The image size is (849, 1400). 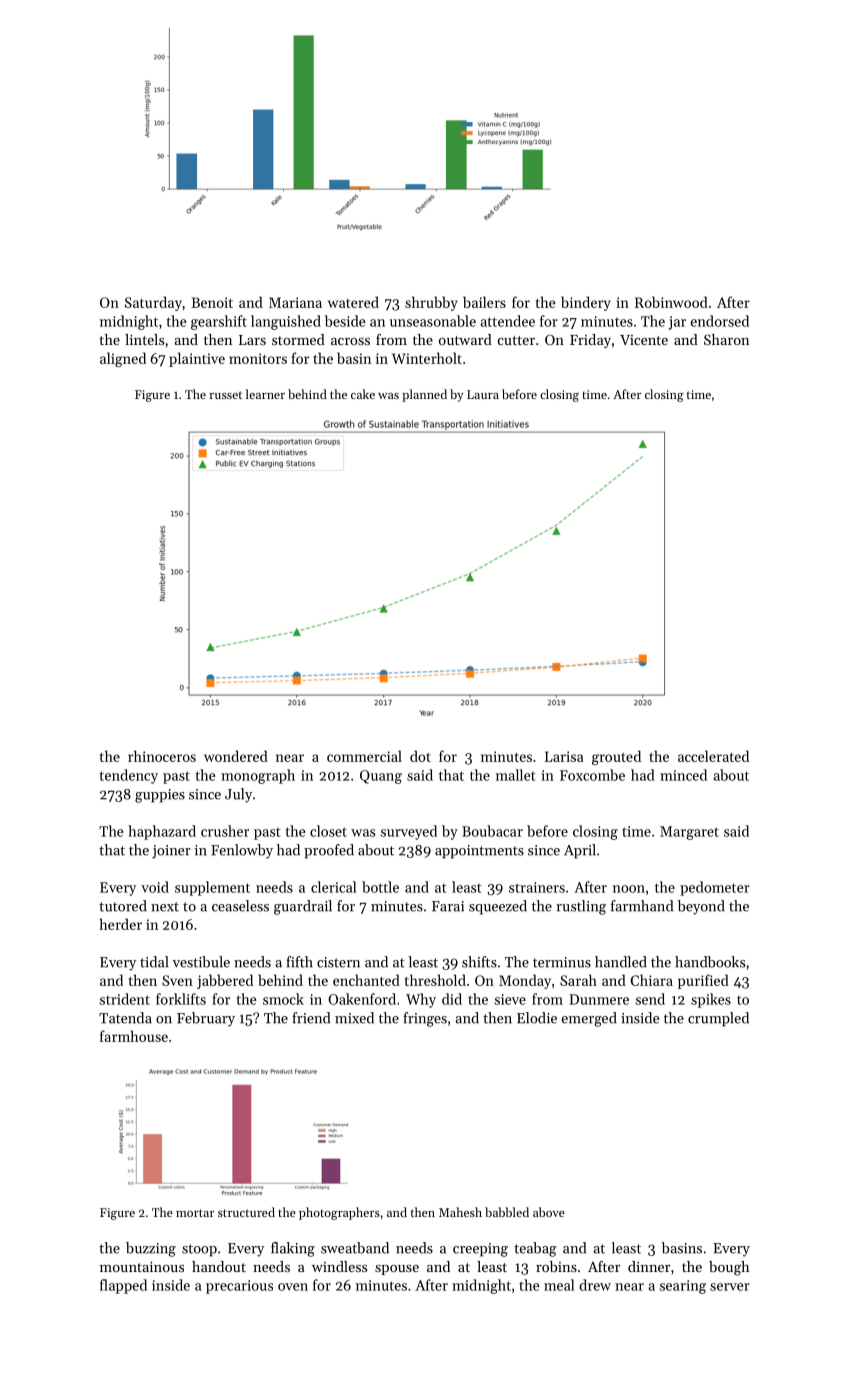 I want to click on lintels, so click(x=144, y=339).
